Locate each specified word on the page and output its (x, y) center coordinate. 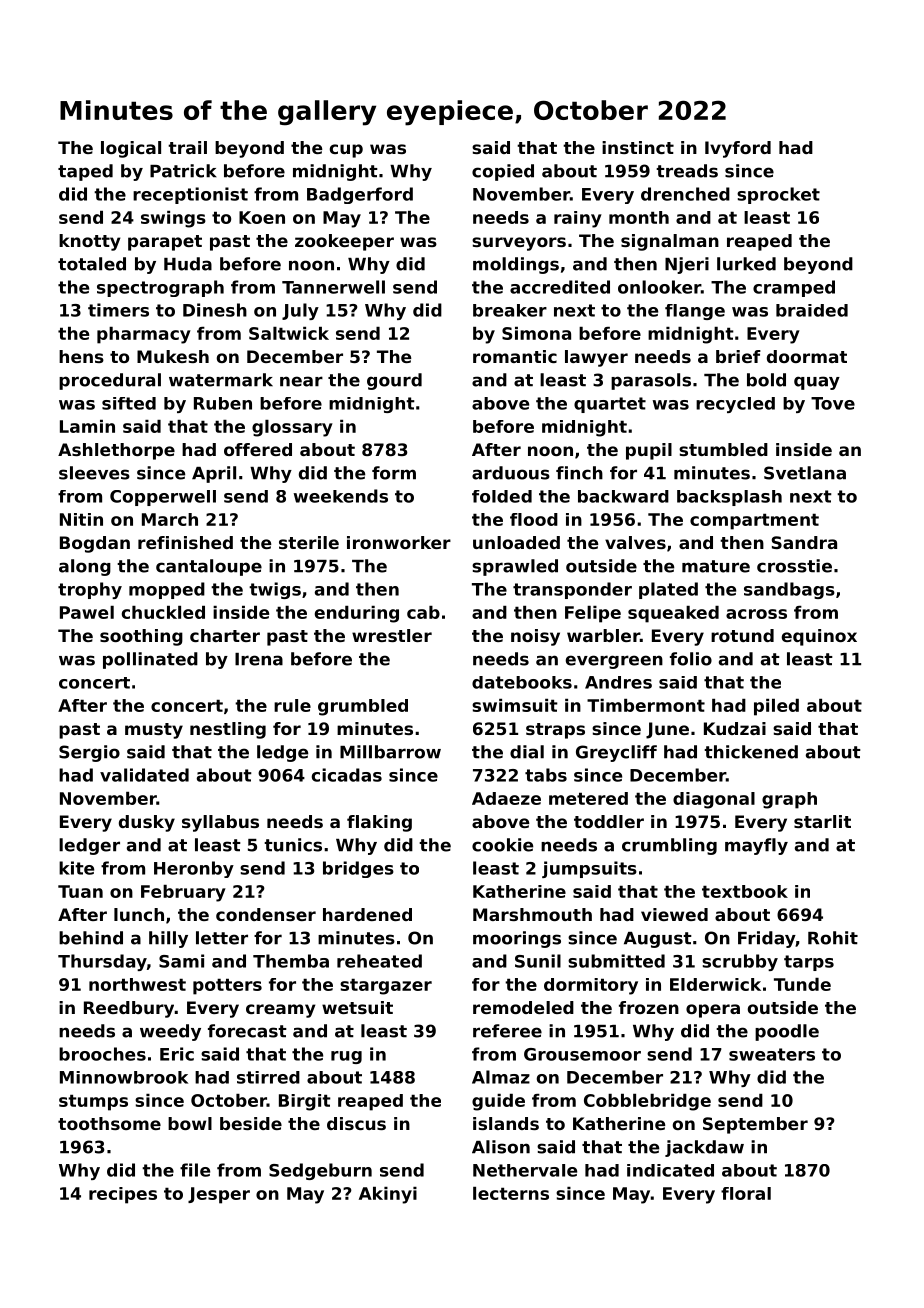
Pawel (87, 612)
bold (766, 380)
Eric (177, 1054)
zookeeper (344, 242)
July (300, 311)
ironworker (399, 542)
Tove (833, 403)
